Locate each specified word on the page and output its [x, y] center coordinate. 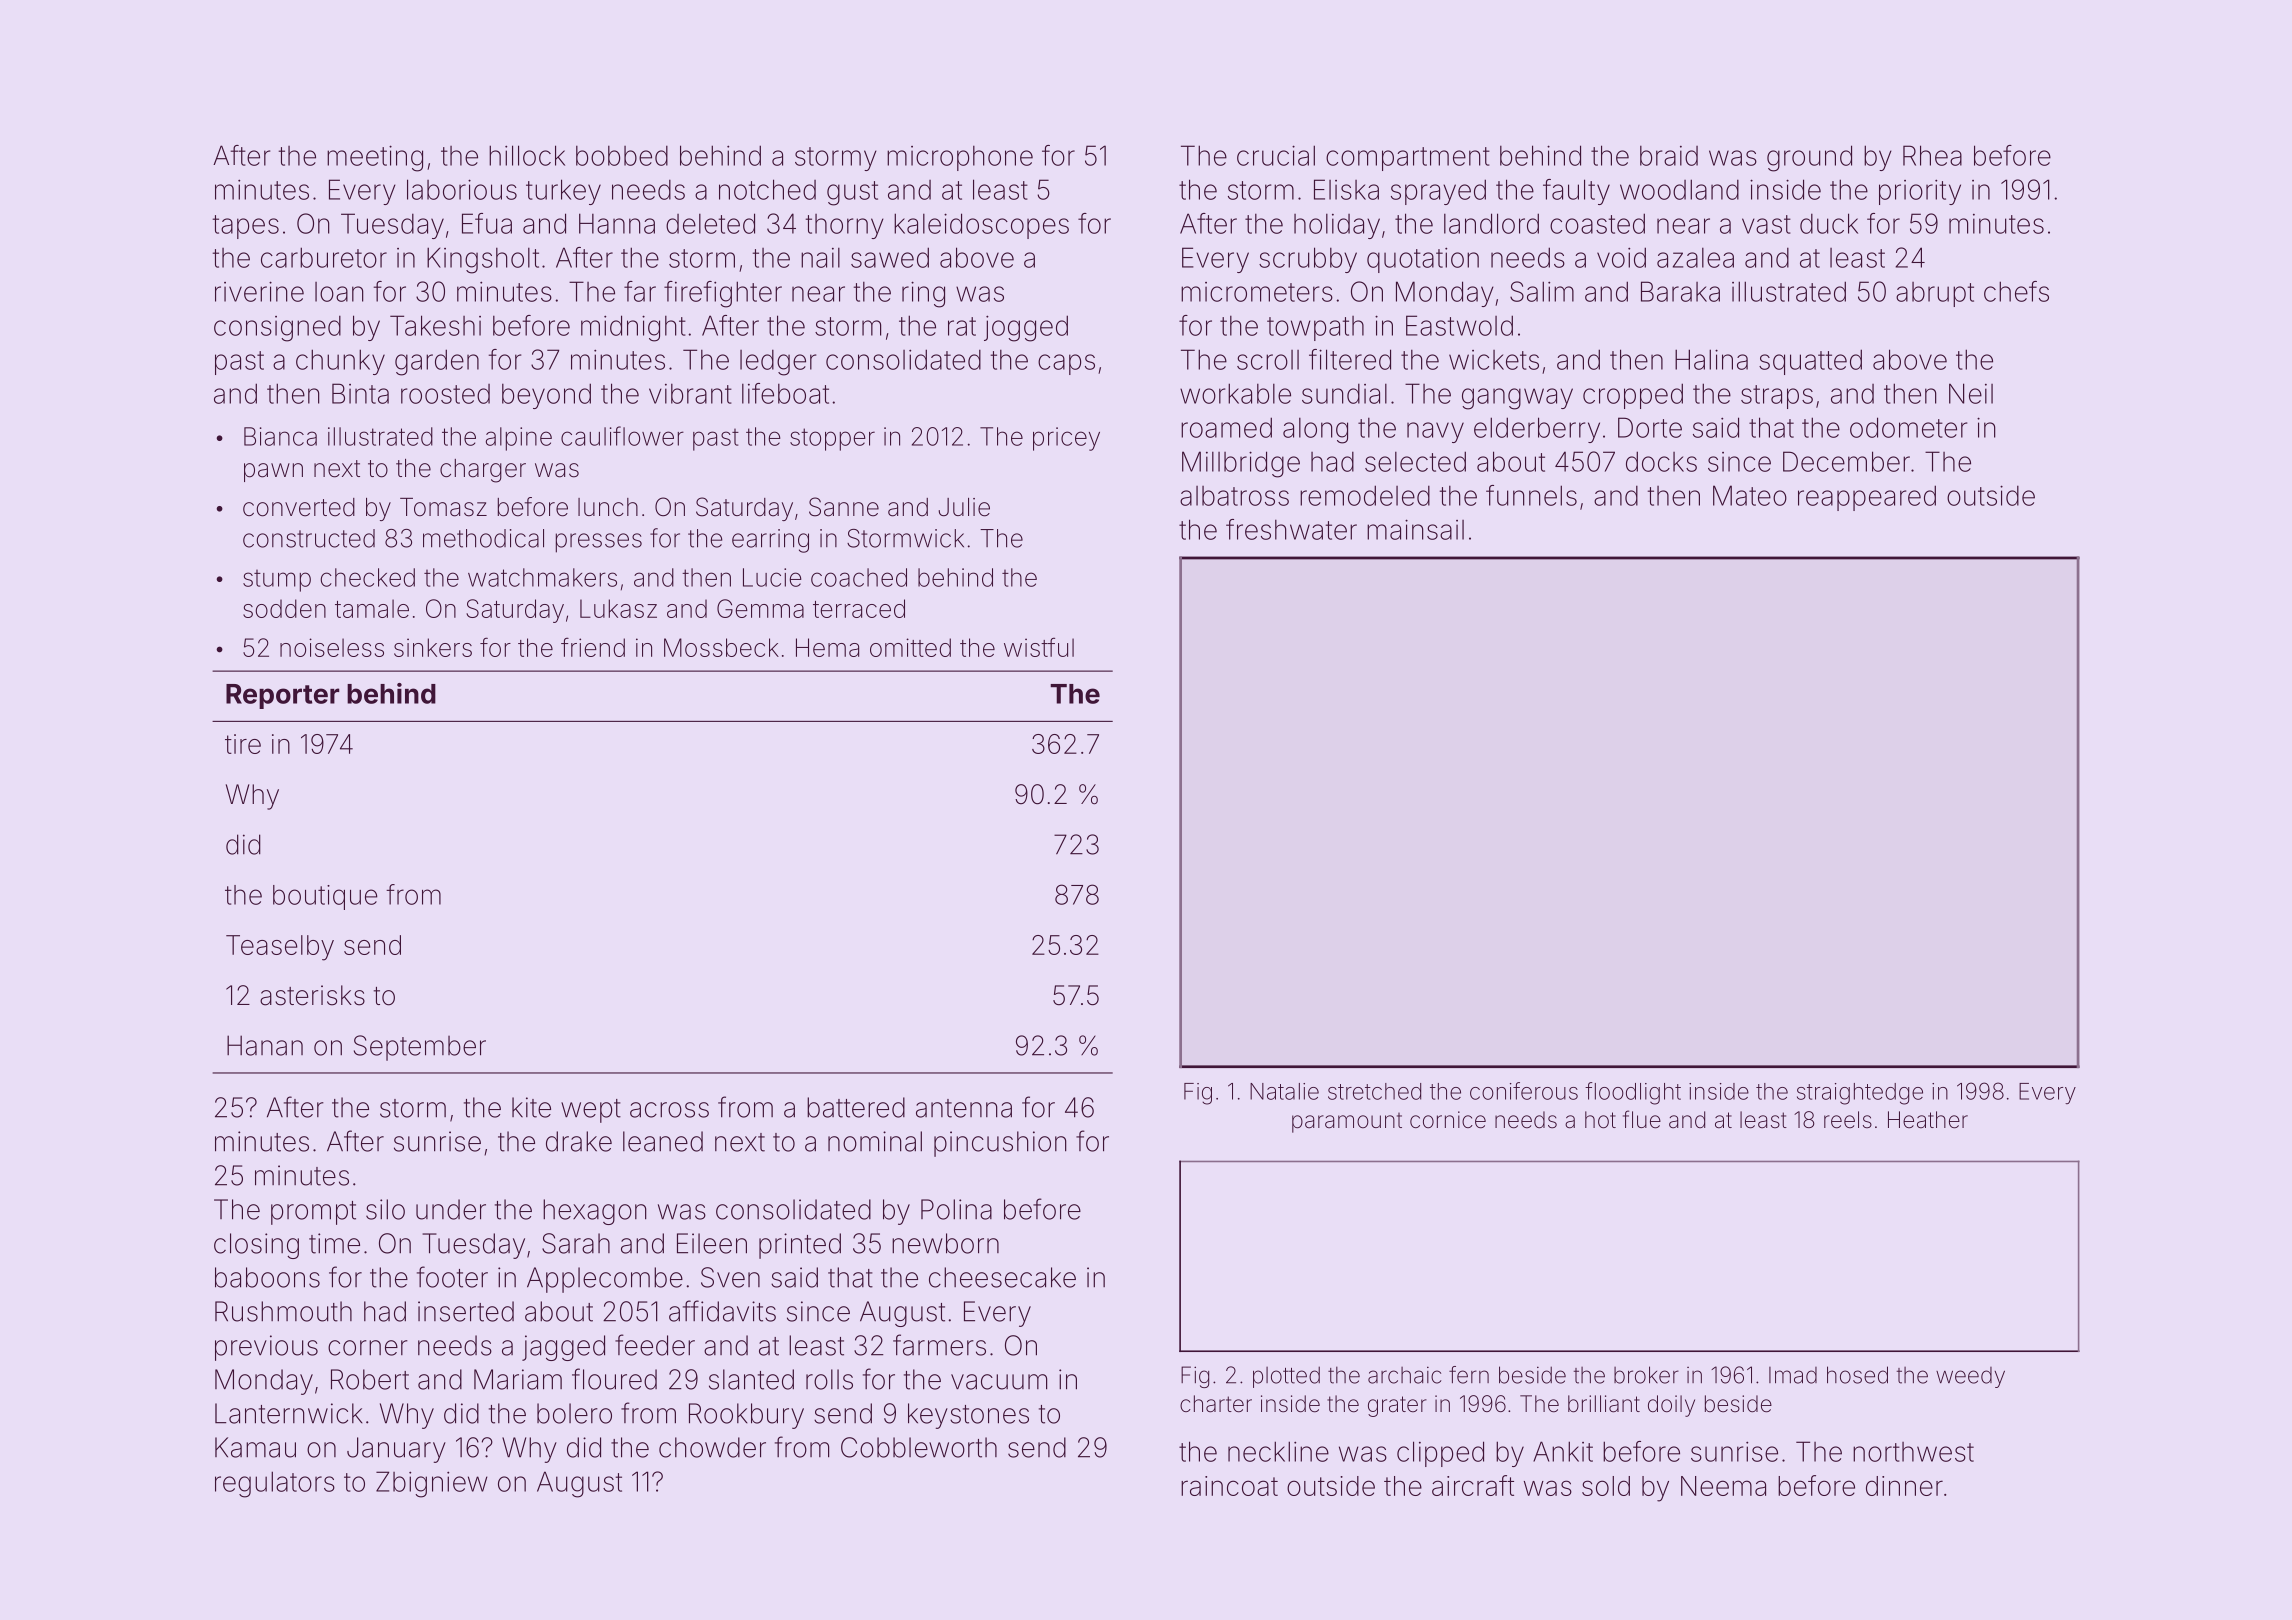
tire [243, 744]
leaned [663, 1141]
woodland [1679, 189]
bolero [574, 1413]
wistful [1039, 647]
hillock [527, 155]
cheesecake [1002, 1277]
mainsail [1415, 529]
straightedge [1860, 1094]
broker [1646, 1375]
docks [1661, 461]
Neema [1723, 1486]
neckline [1278, 1451]
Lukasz [618, 608]
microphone [960, 158]
